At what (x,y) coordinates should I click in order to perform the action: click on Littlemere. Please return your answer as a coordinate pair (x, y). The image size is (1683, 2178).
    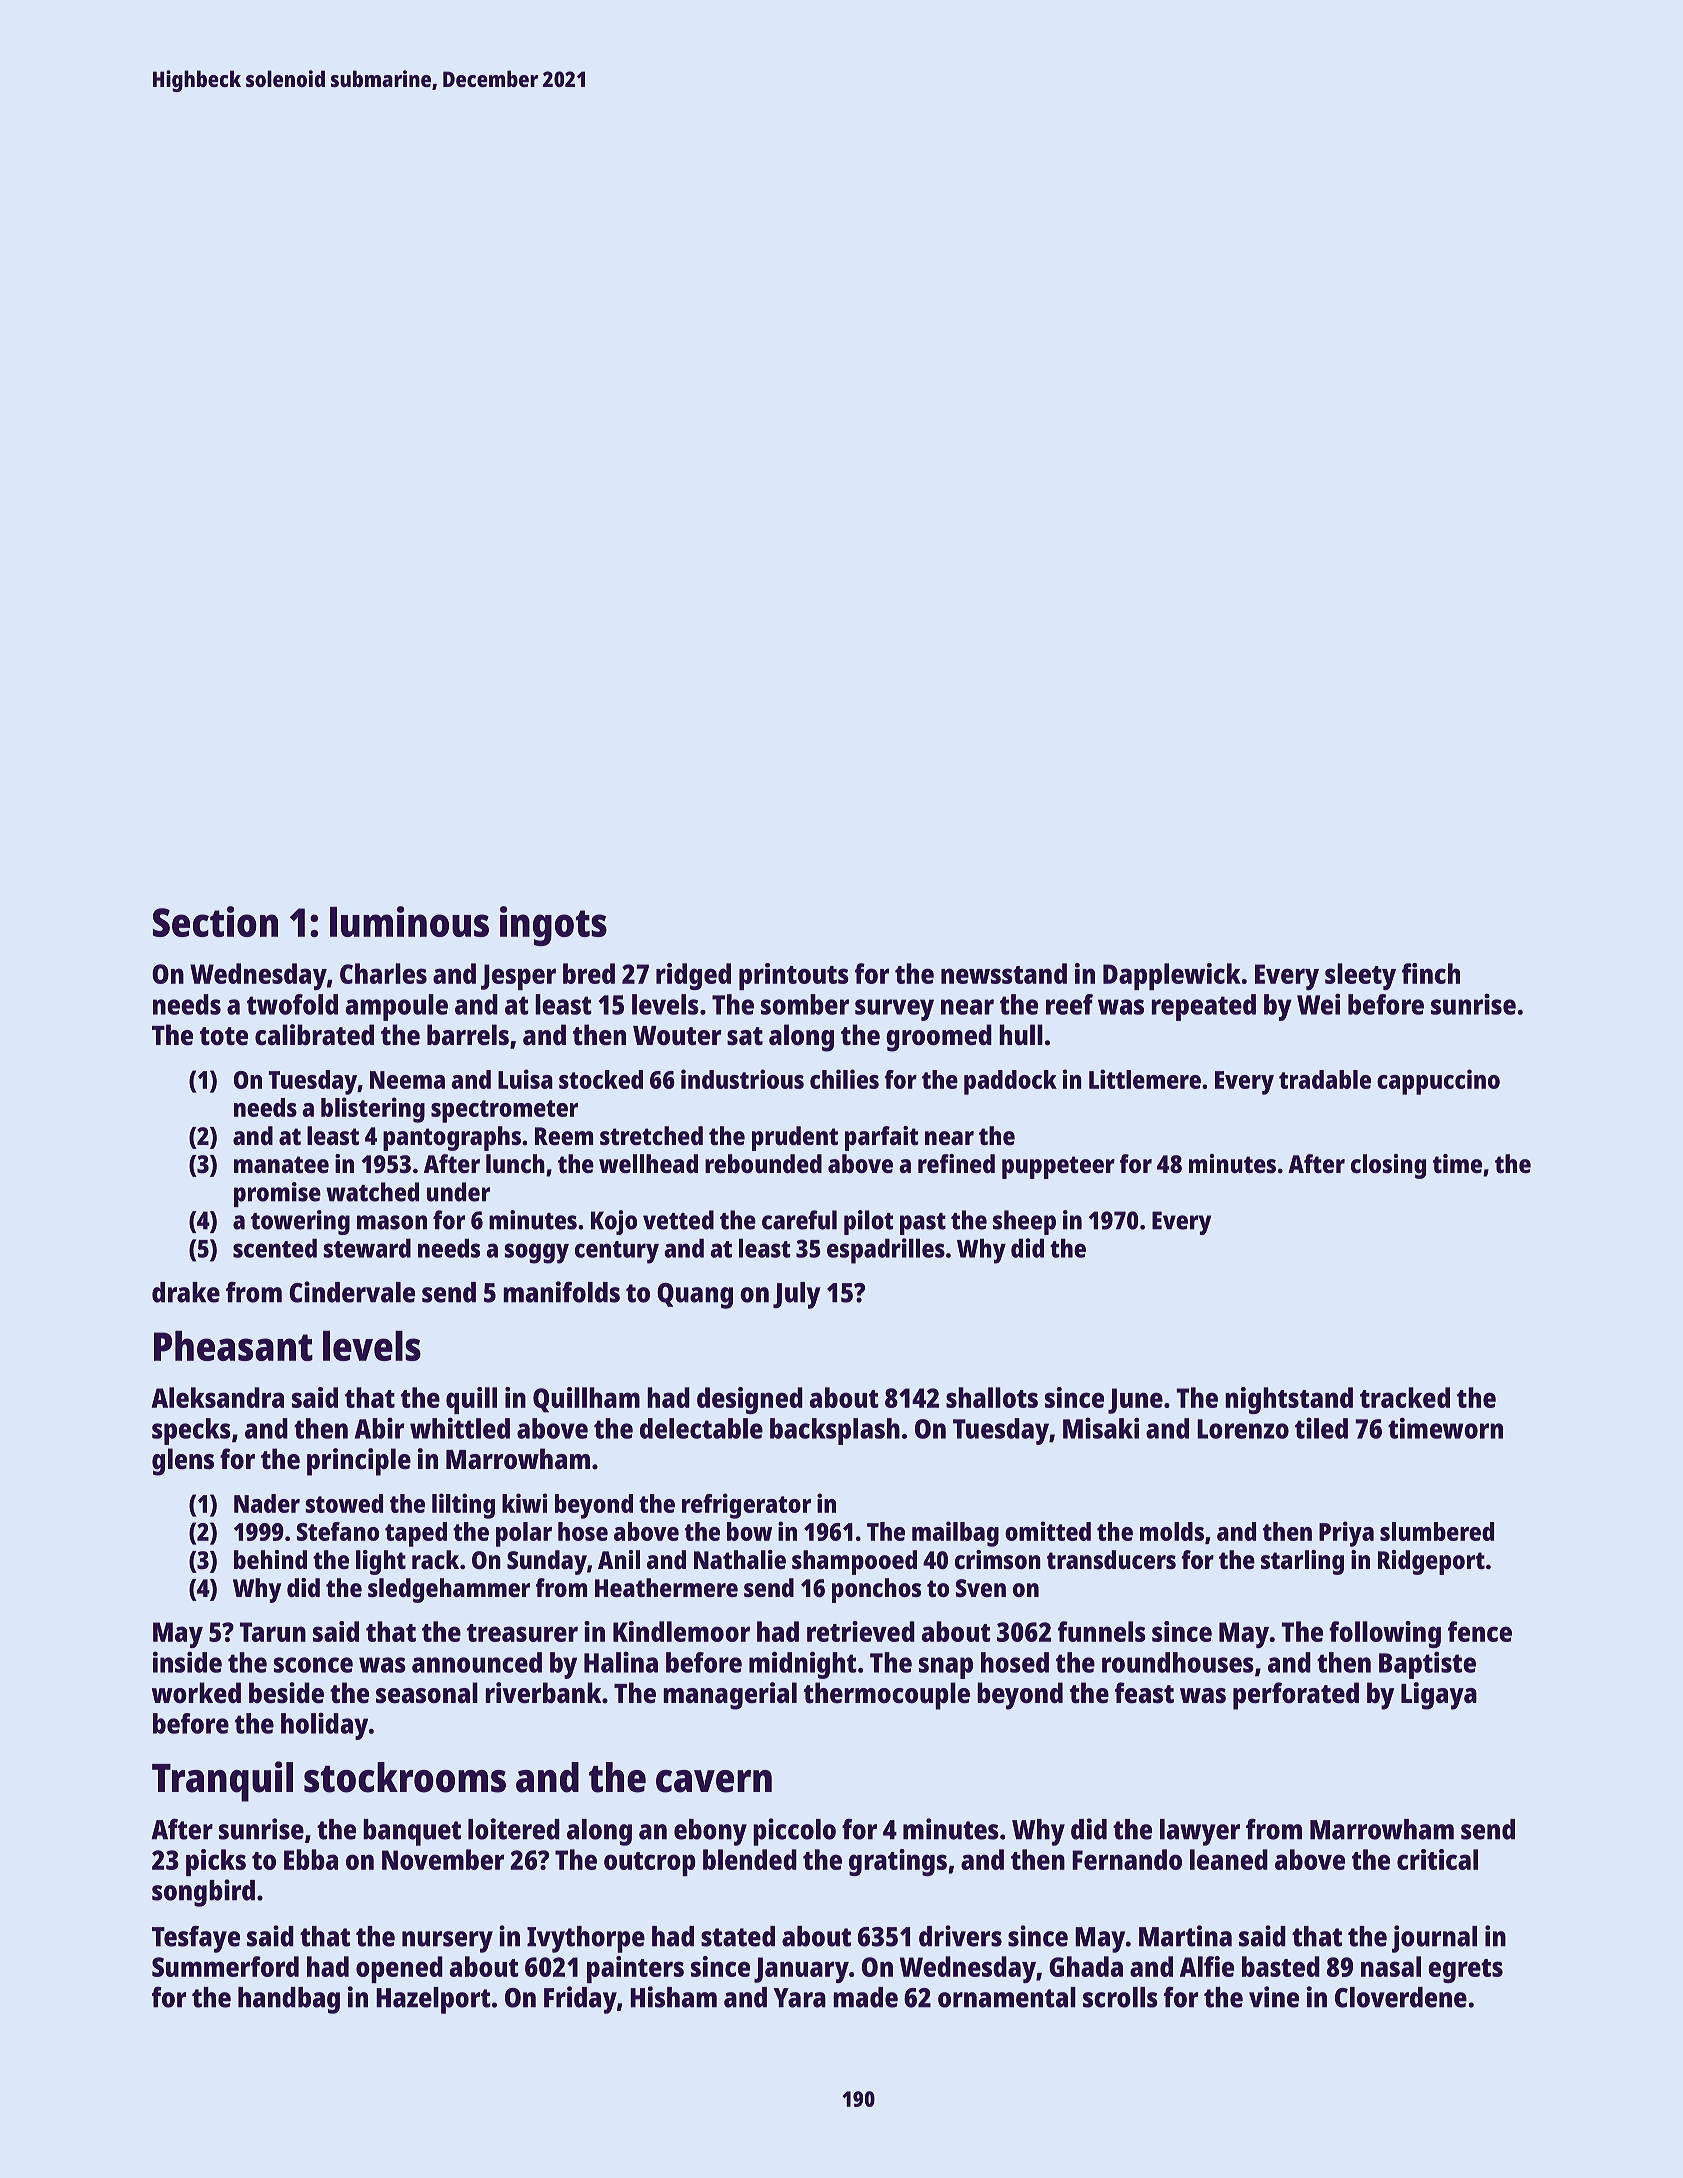
    Looking at the image, I should click on (1145, 1079).
